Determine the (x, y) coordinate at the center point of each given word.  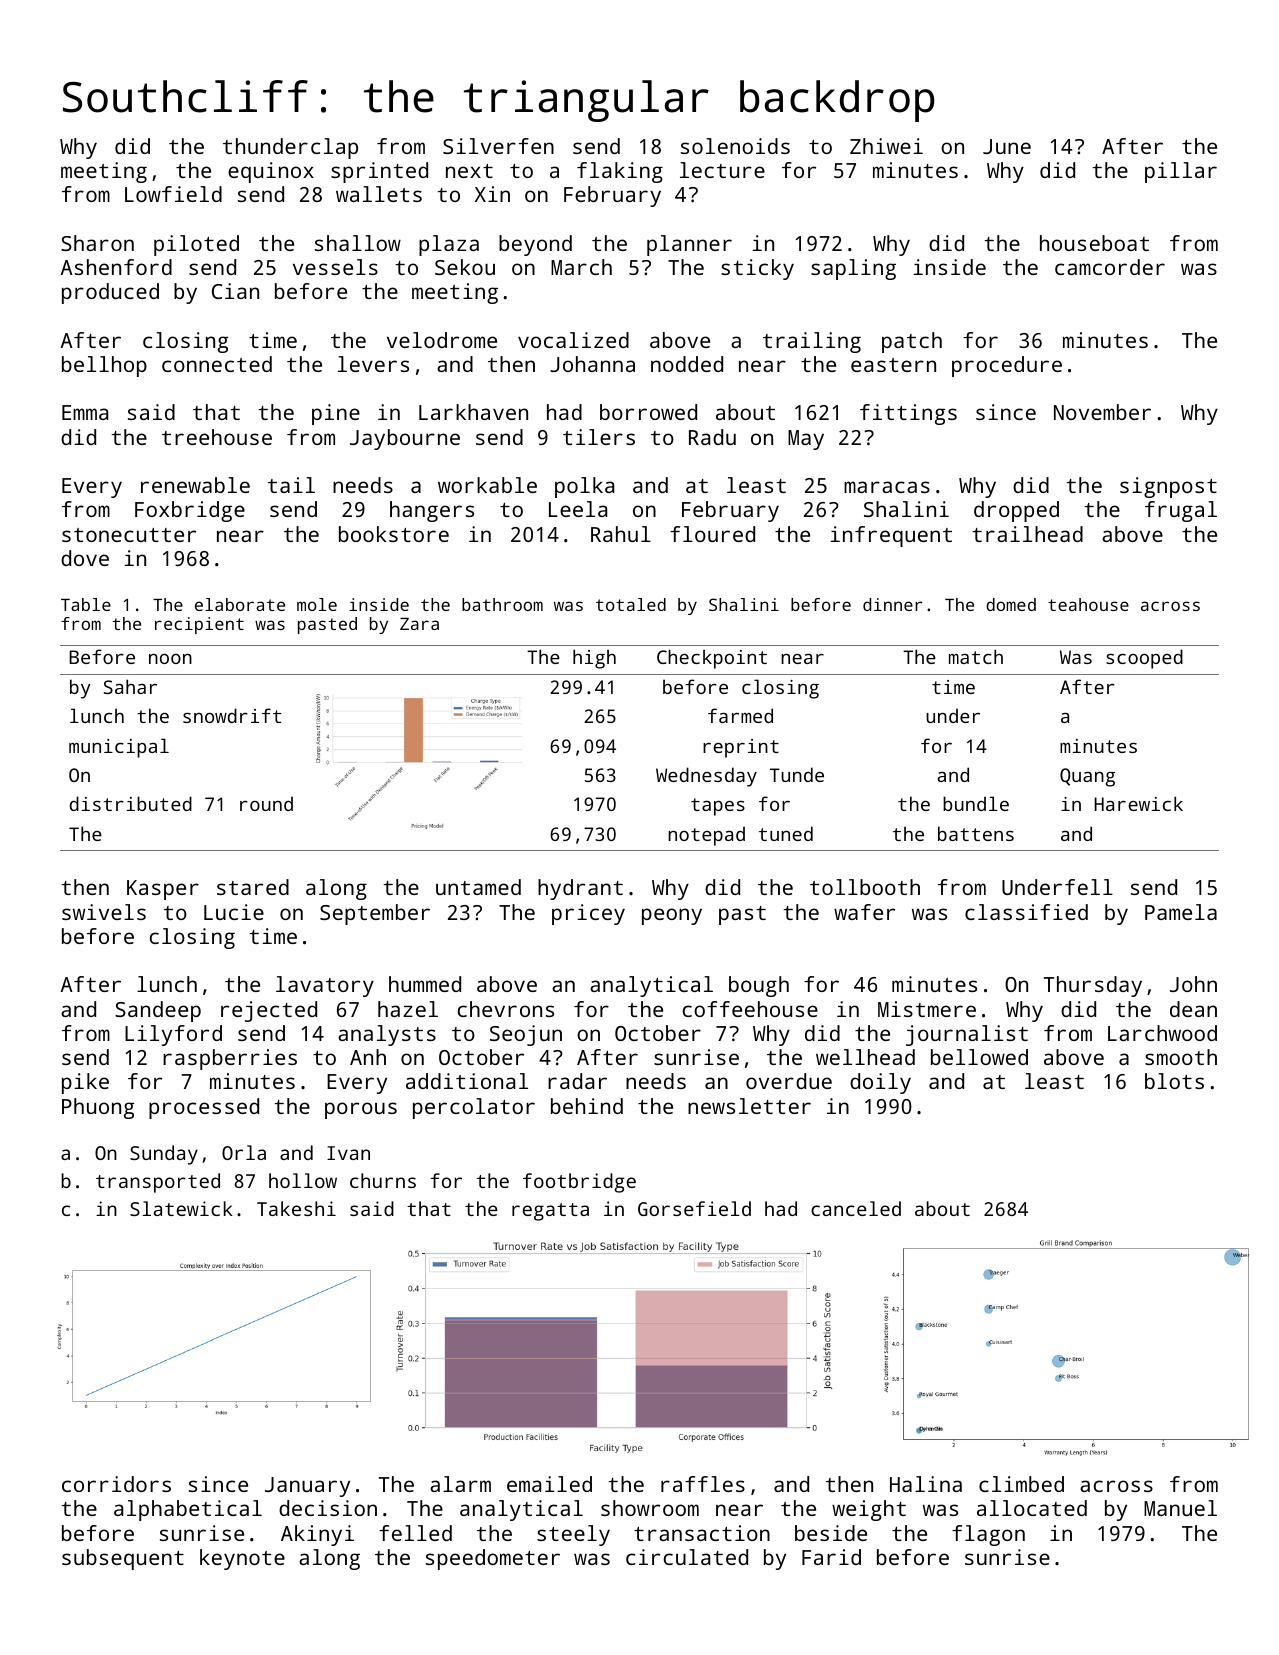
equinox (271, 172)
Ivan (348, 1153)
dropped (1016, 511)
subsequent (123, 1559)
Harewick (1138, 803)
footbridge (579, 1183)
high (594, 659)
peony (672, 916)
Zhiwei (886, 146)
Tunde (797, 774)
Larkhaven (473, 412)
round (266, 803)
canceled (856, 1208)
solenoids (735, 146)
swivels (104, 912)
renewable (195, 485)
